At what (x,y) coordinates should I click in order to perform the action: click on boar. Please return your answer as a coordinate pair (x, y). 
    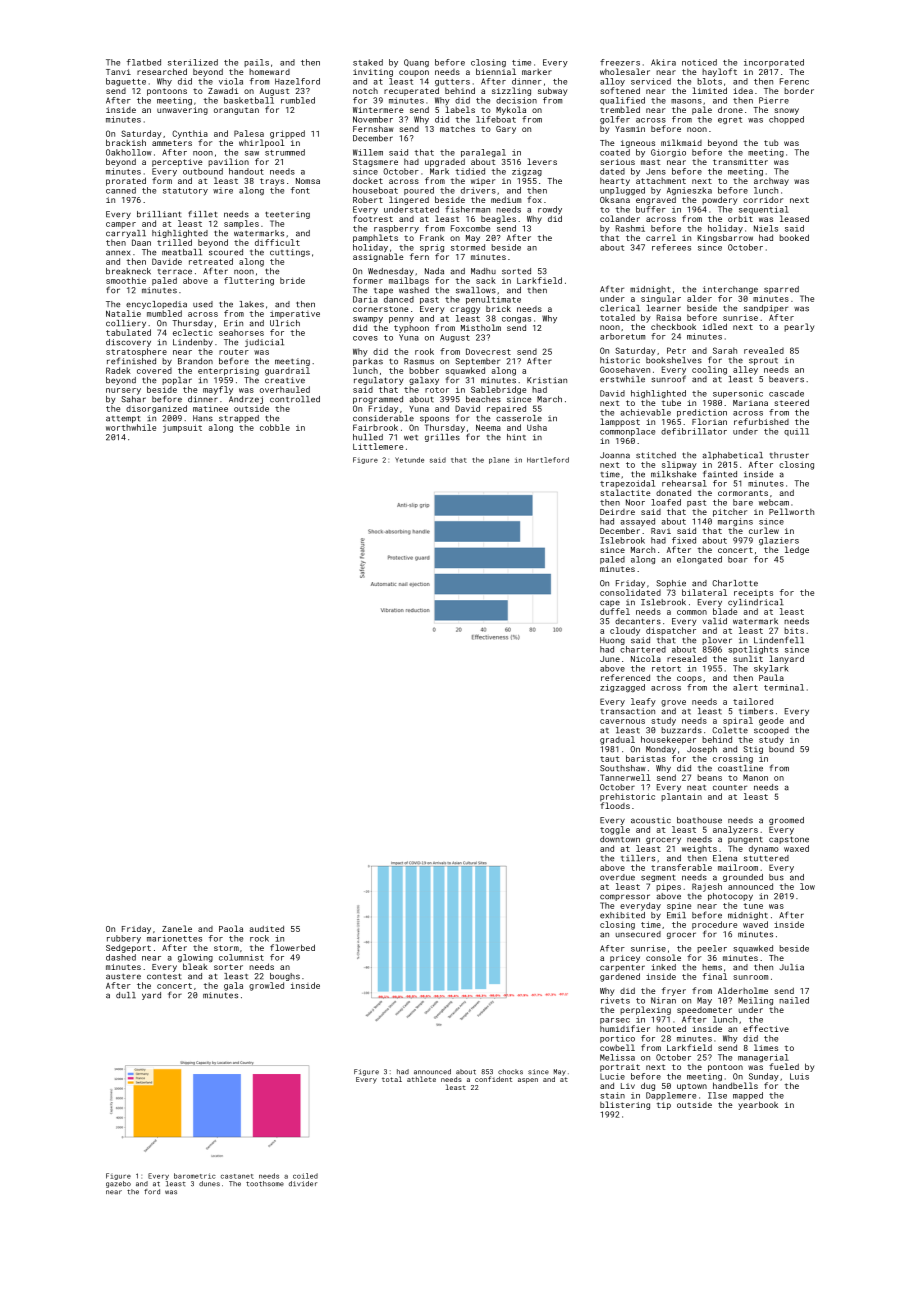
    Looking at the image, I should click on (738, 559).
